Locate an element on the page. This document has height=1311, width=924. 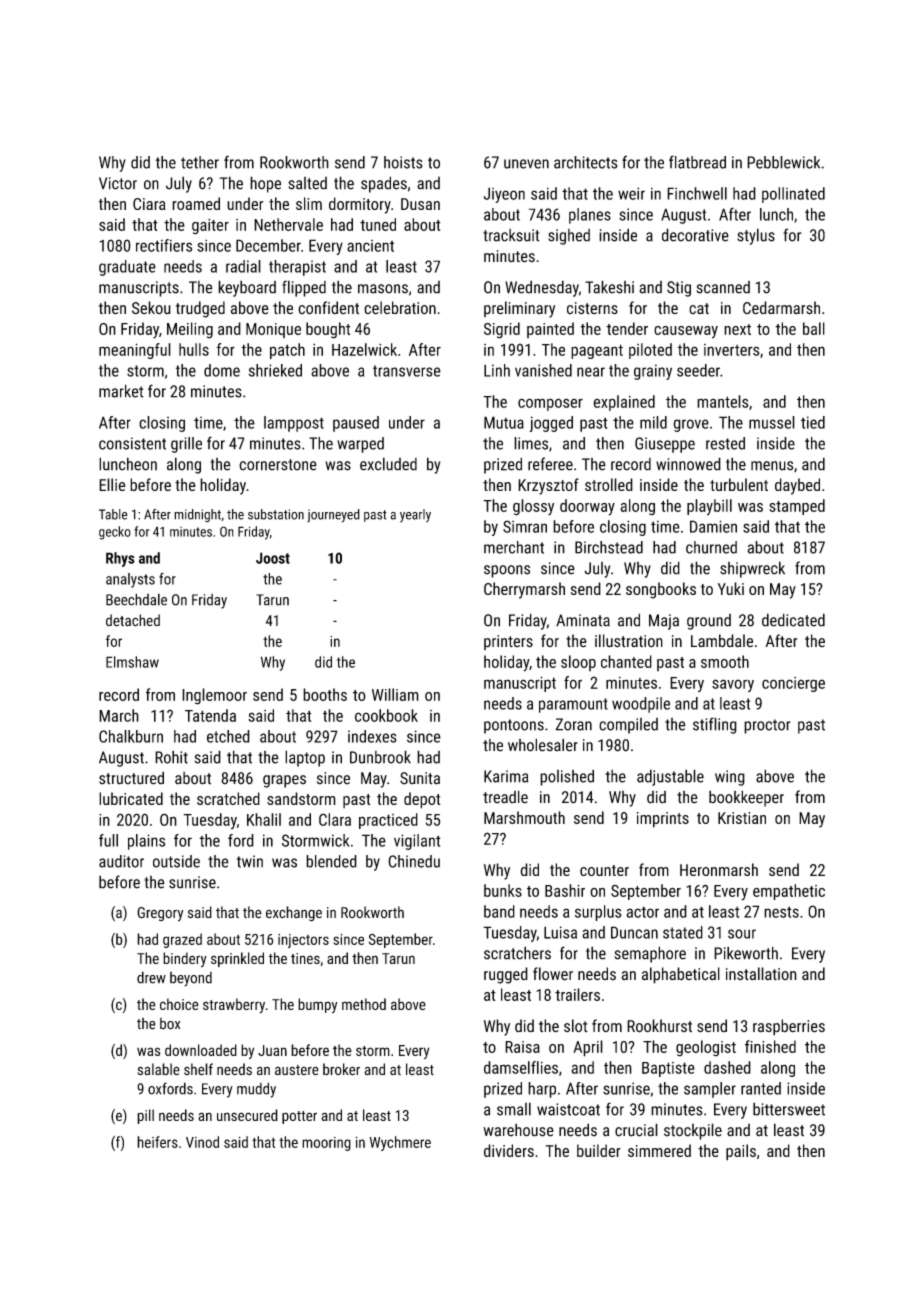
dividers is located at coordinates (509, 1150).
